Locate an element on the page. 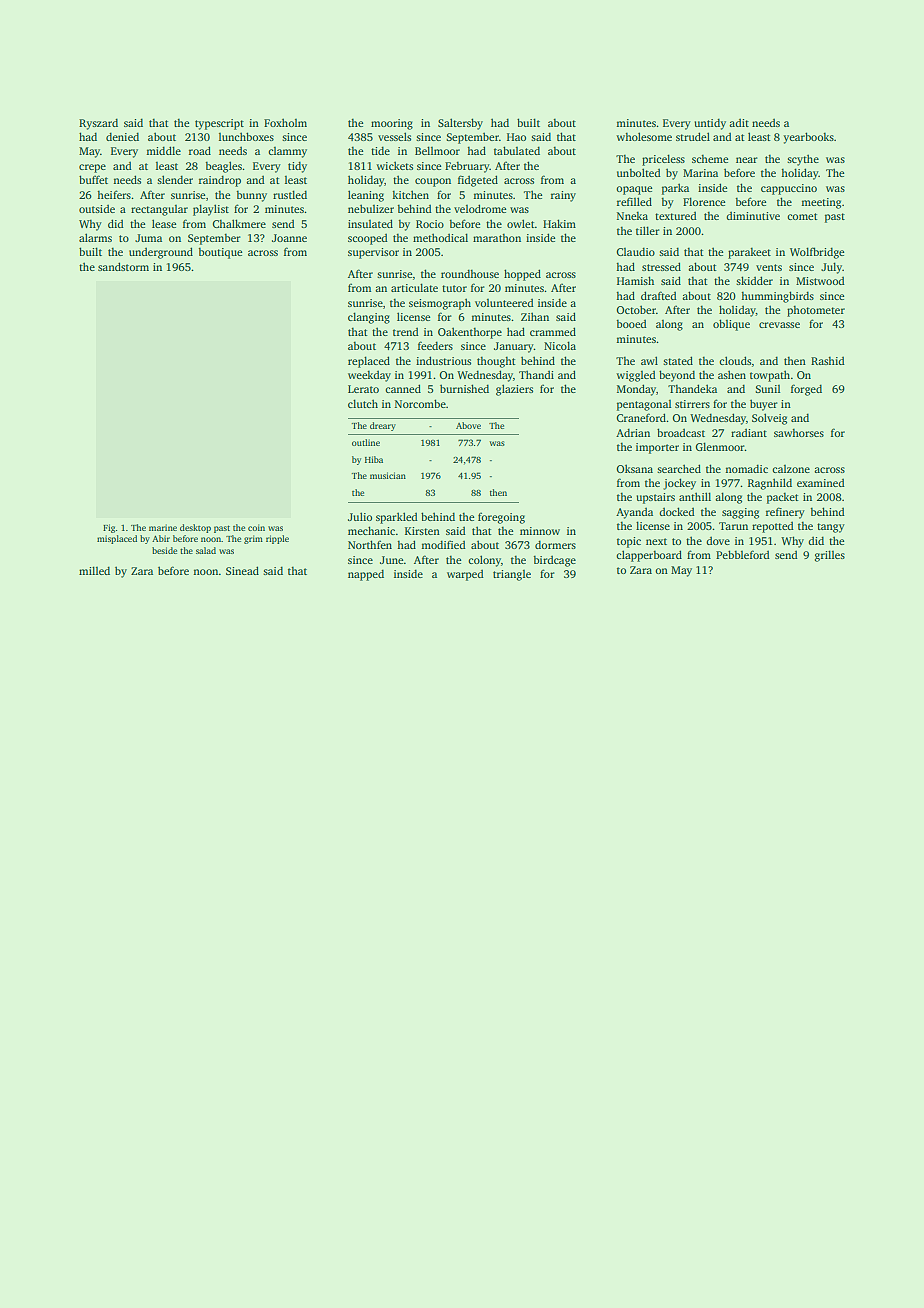  crevasse is located at coordinates (779, 325).
